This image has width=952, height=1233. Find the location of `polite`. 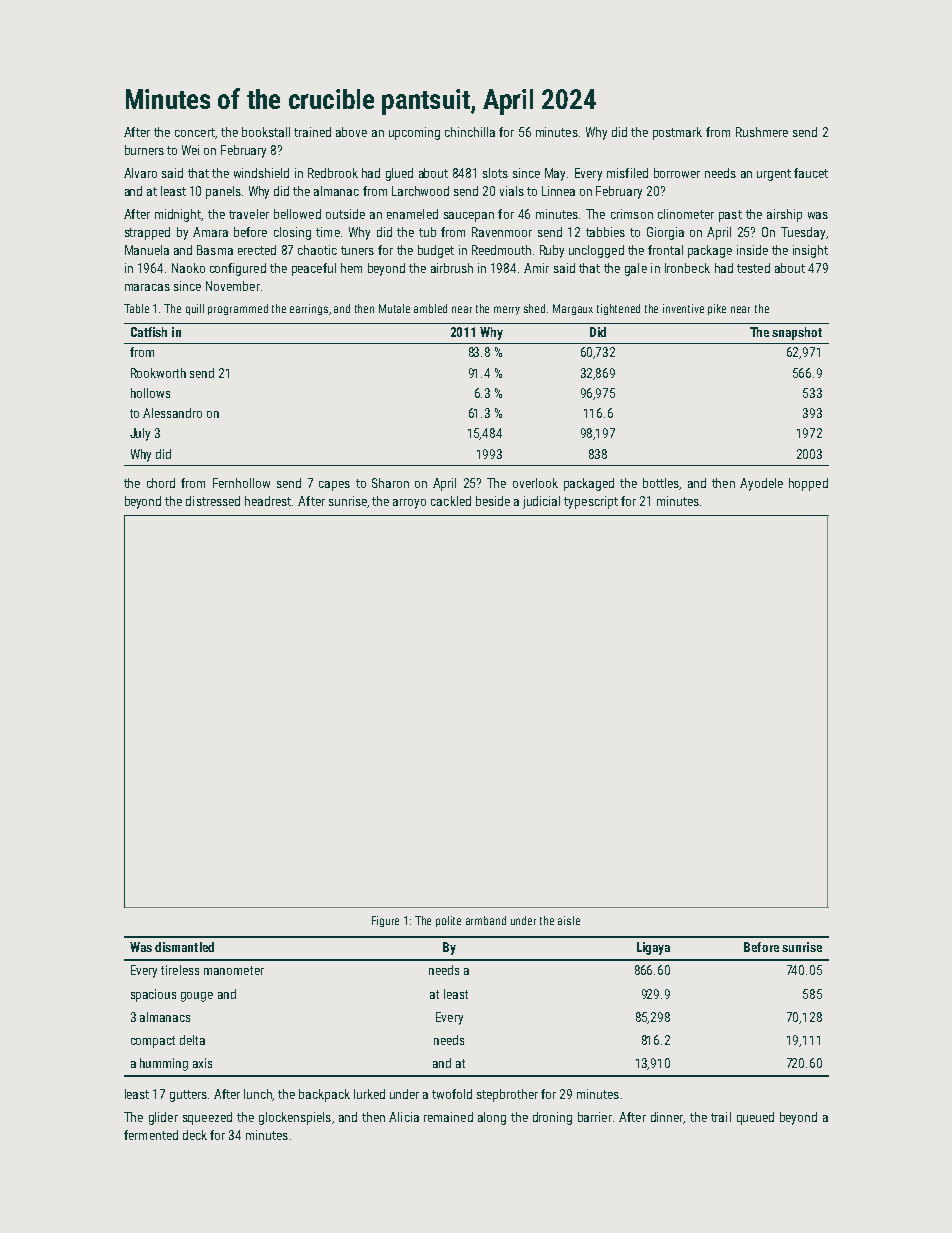

polite is located at coordinates (448, 921).
